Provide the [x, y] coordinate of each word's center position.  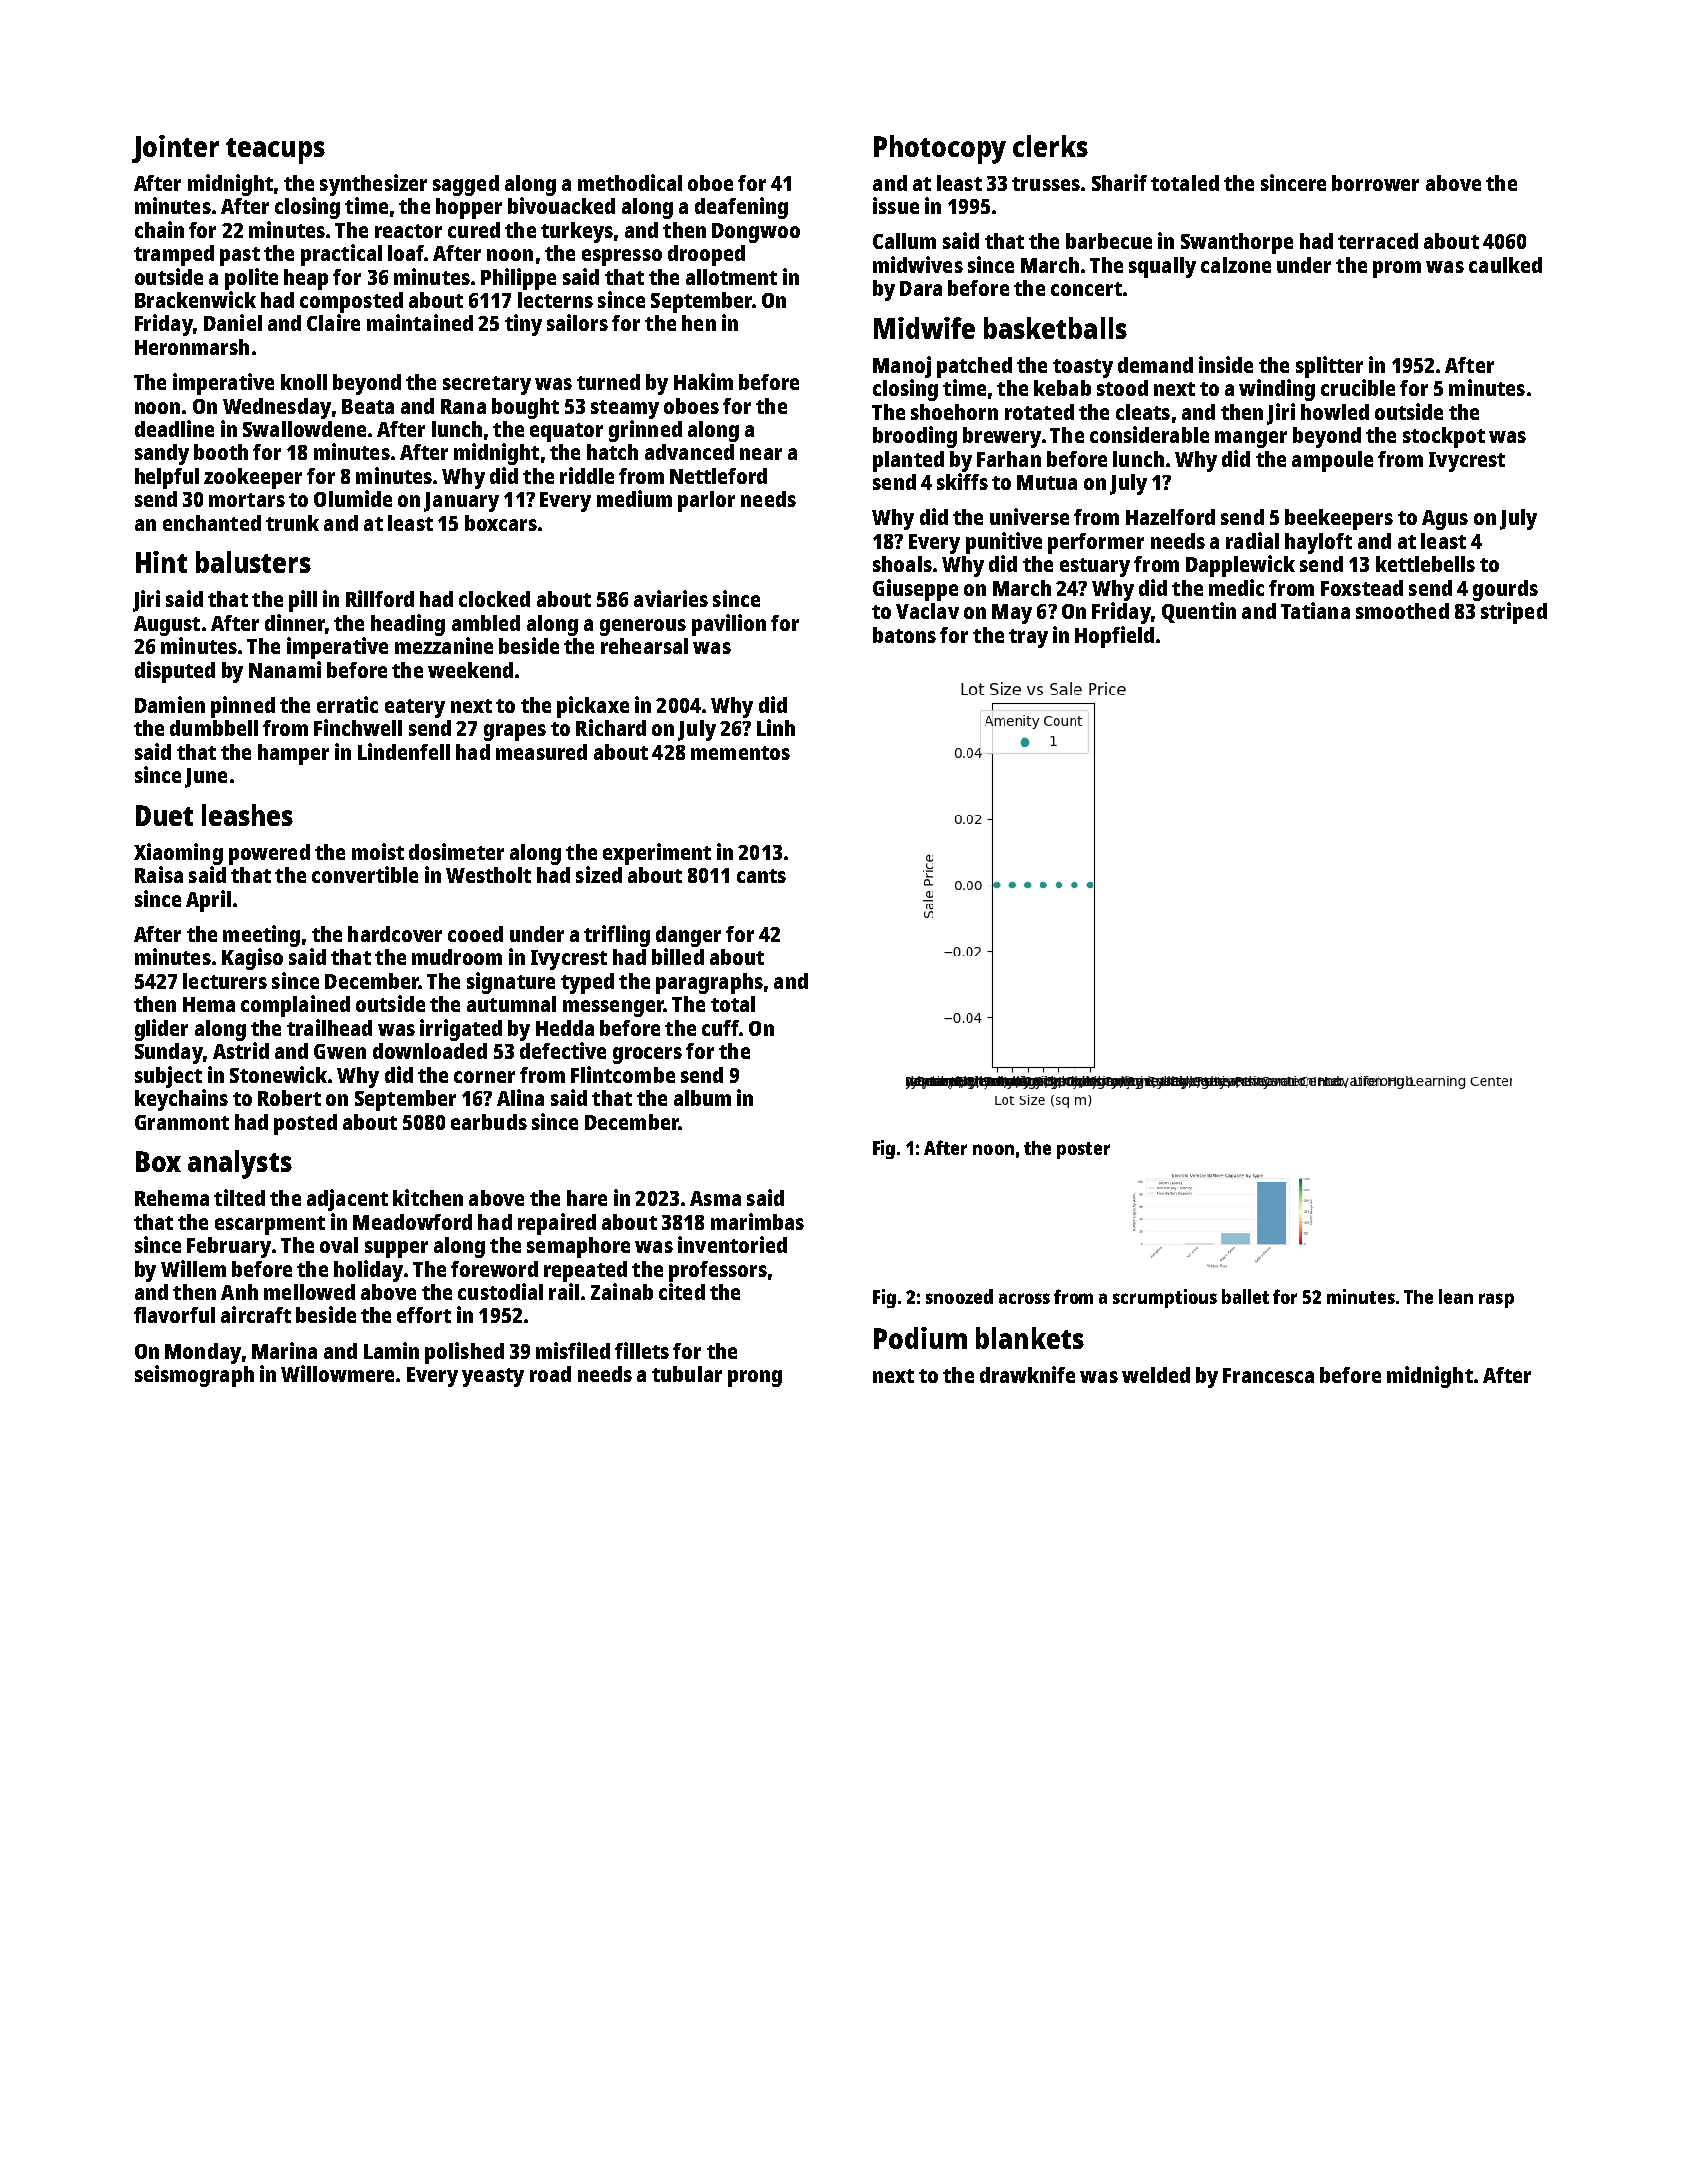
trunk [292, 523]
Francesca [1268, 1375]
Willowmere [337, 1373]
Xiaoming [178, 854]
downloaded [430, 1051]
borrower [1375, 183]
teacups [275, 151]
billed [678, 956]
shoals [902, 564]
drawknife [1027, 1374]
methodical [630, 182]
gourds [1505, 590]
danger [688, 936]
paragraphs [709, 983]
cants [761, 876]
